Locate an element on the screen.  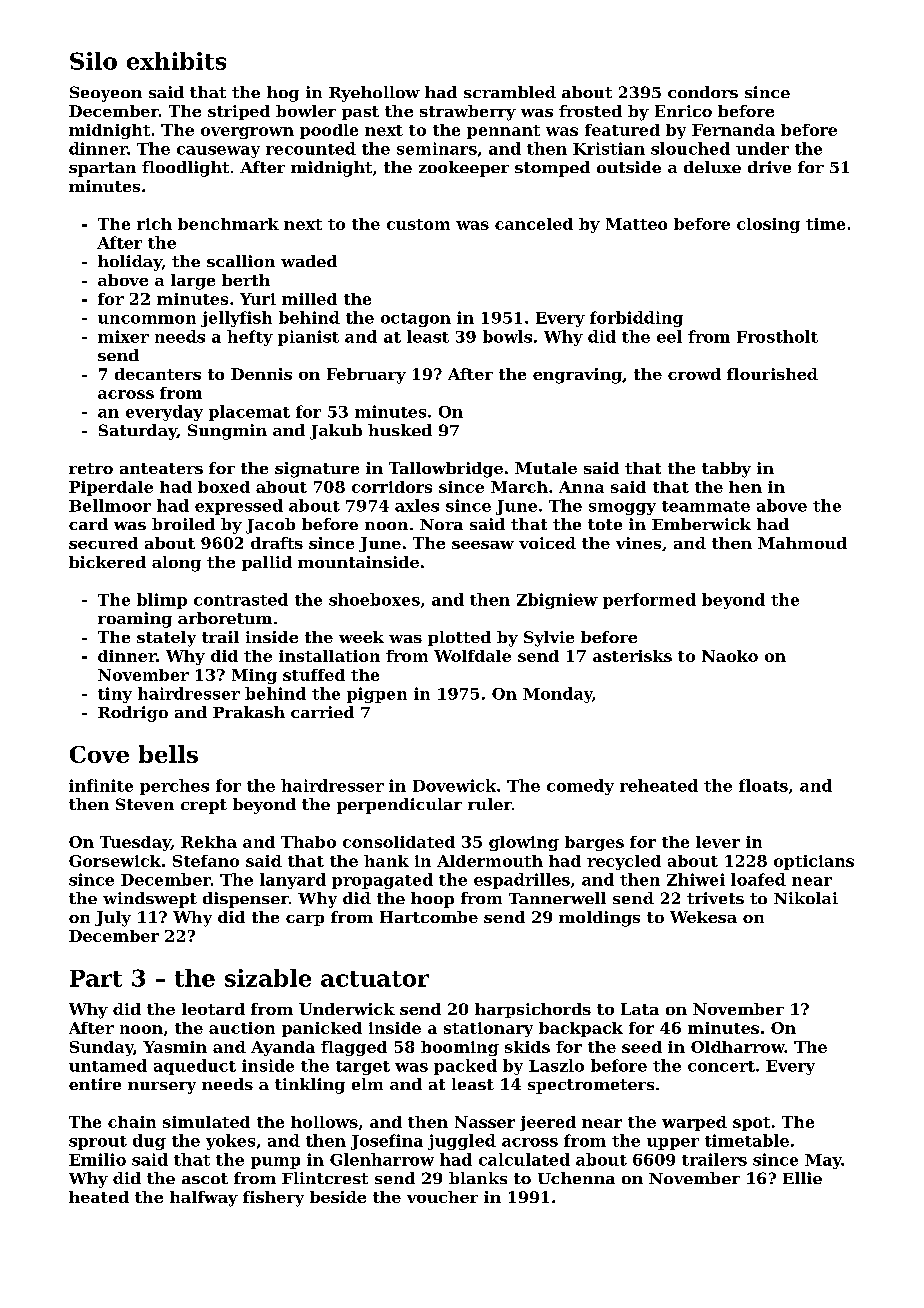
Emberwick is located at coordinates (701, 524).
